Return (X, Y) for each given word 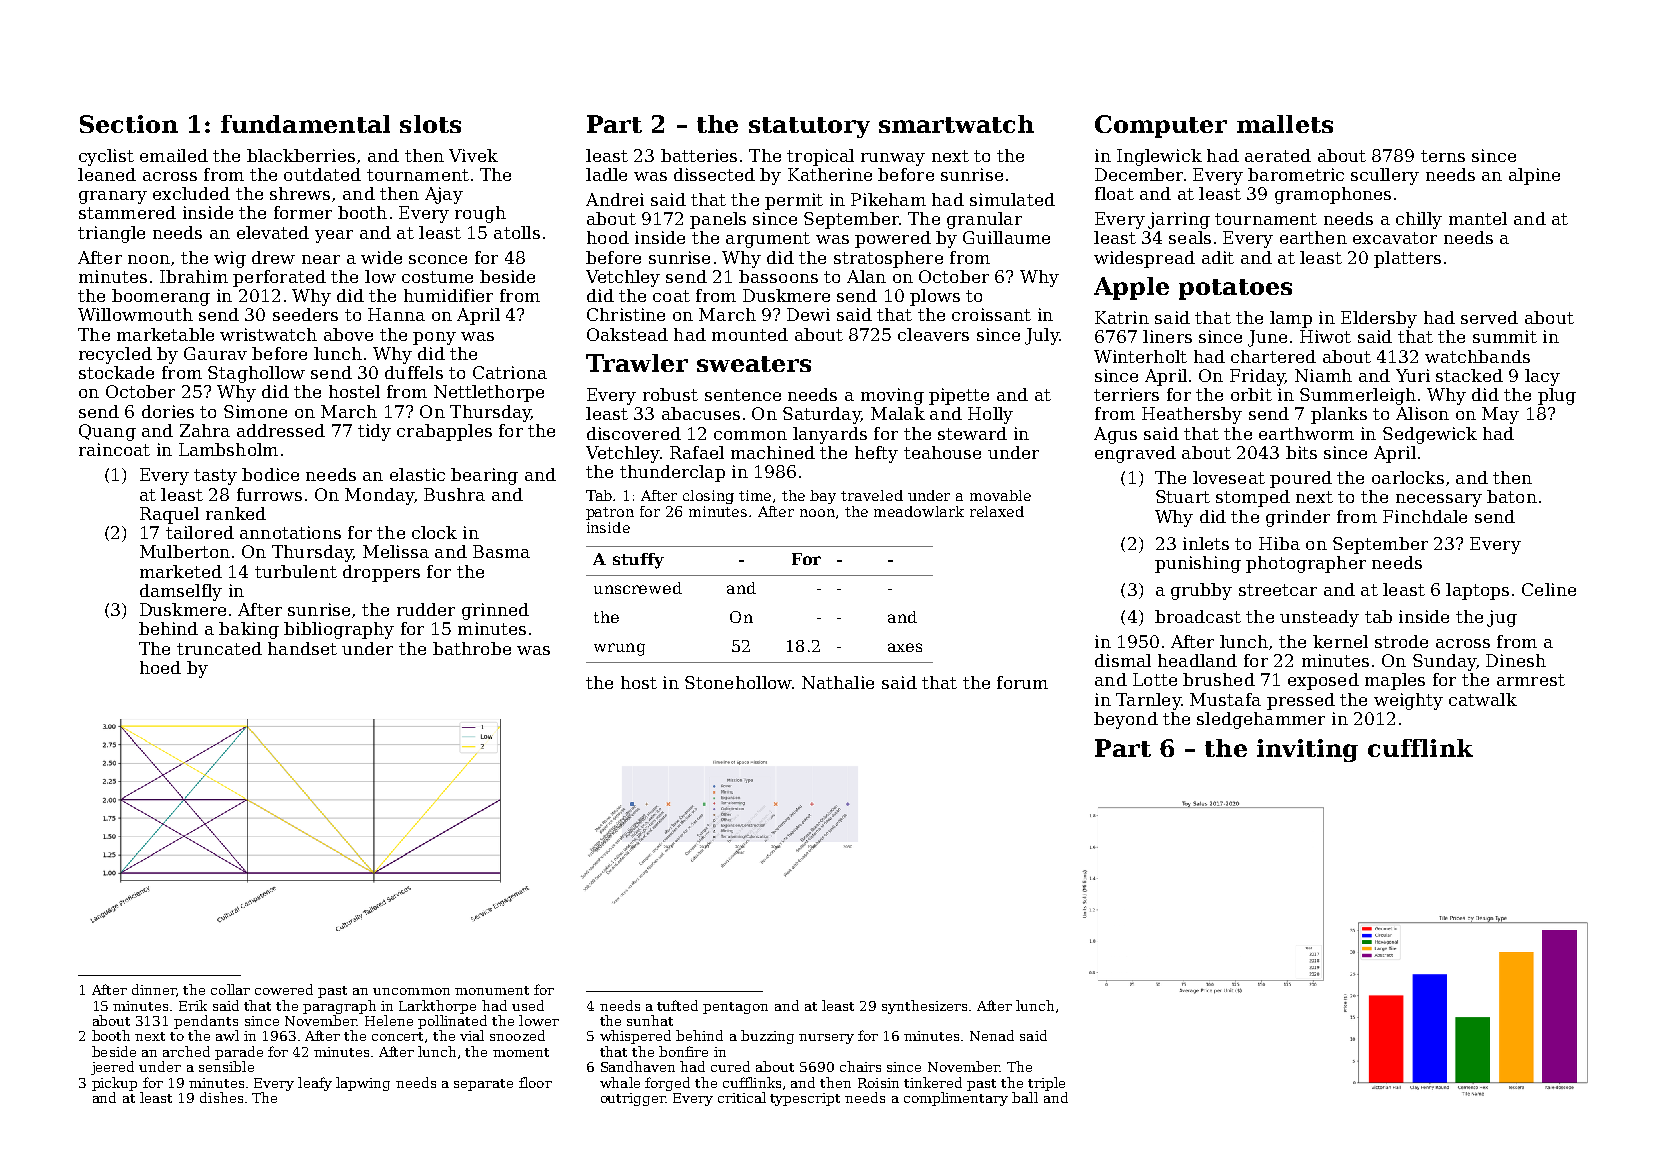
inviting (1307, 750)
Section (129, 124)
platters (1407, 259)
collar (230, 989)
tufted (677, 1005)
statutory (809, 127)
